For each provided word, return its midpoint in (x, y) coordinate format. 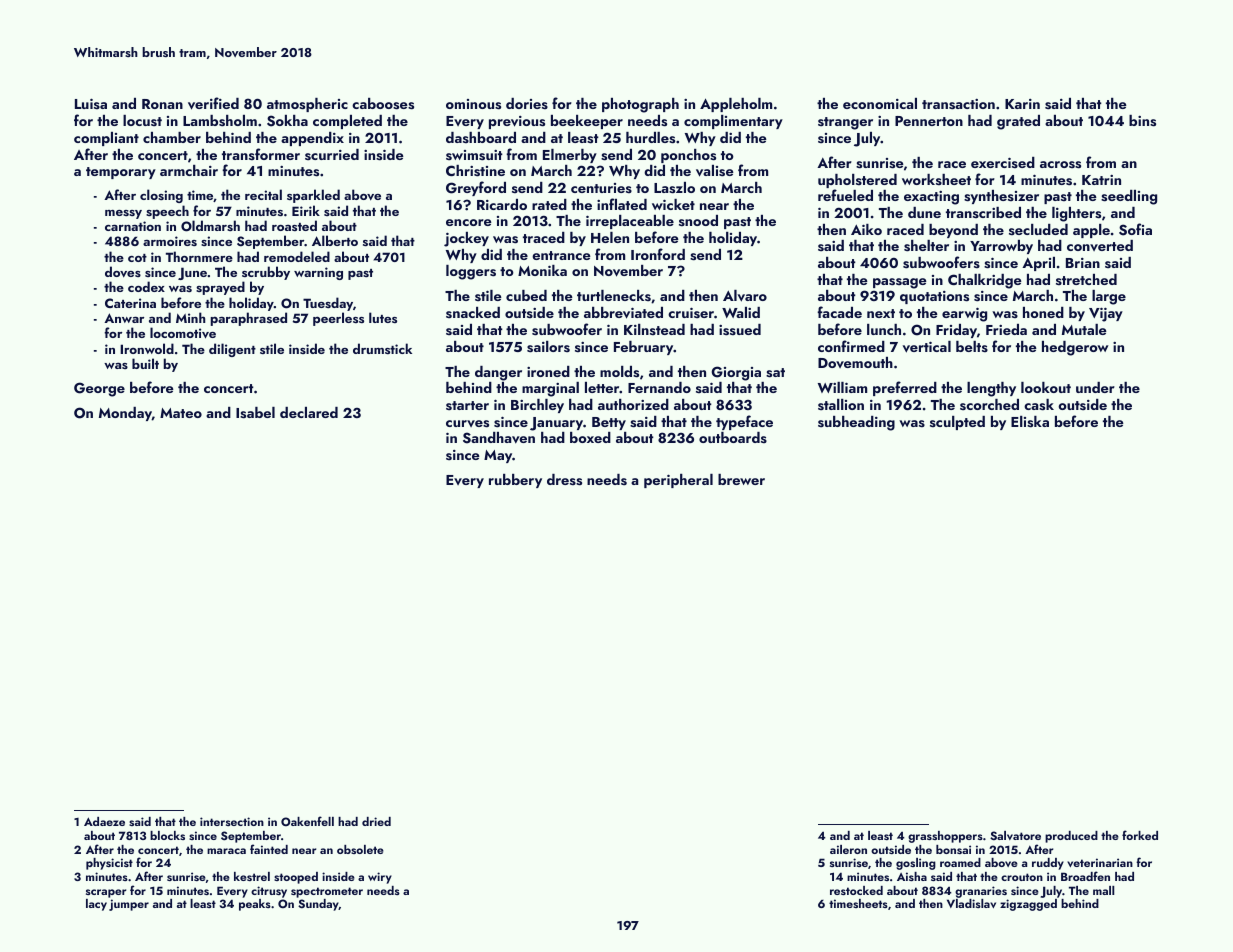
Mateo (181, 413)
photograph (640, 105)
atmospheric (307, 105)
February (644, 348)
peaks (255, 905)
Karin (1022, 104)
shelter (926, 246)
